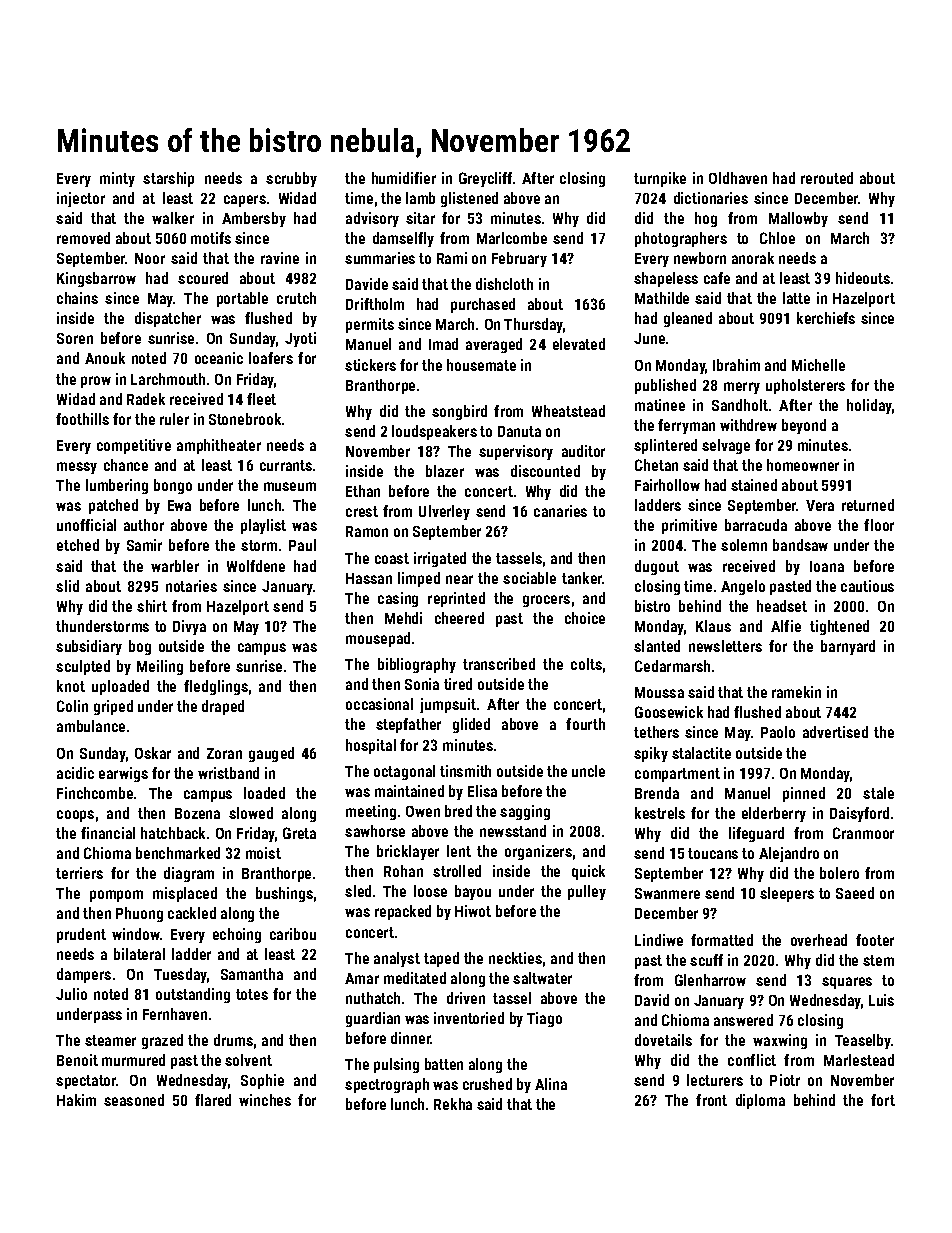  Describe the element at coordinates (213, 1100) in the document. I see `flared` at that location.
